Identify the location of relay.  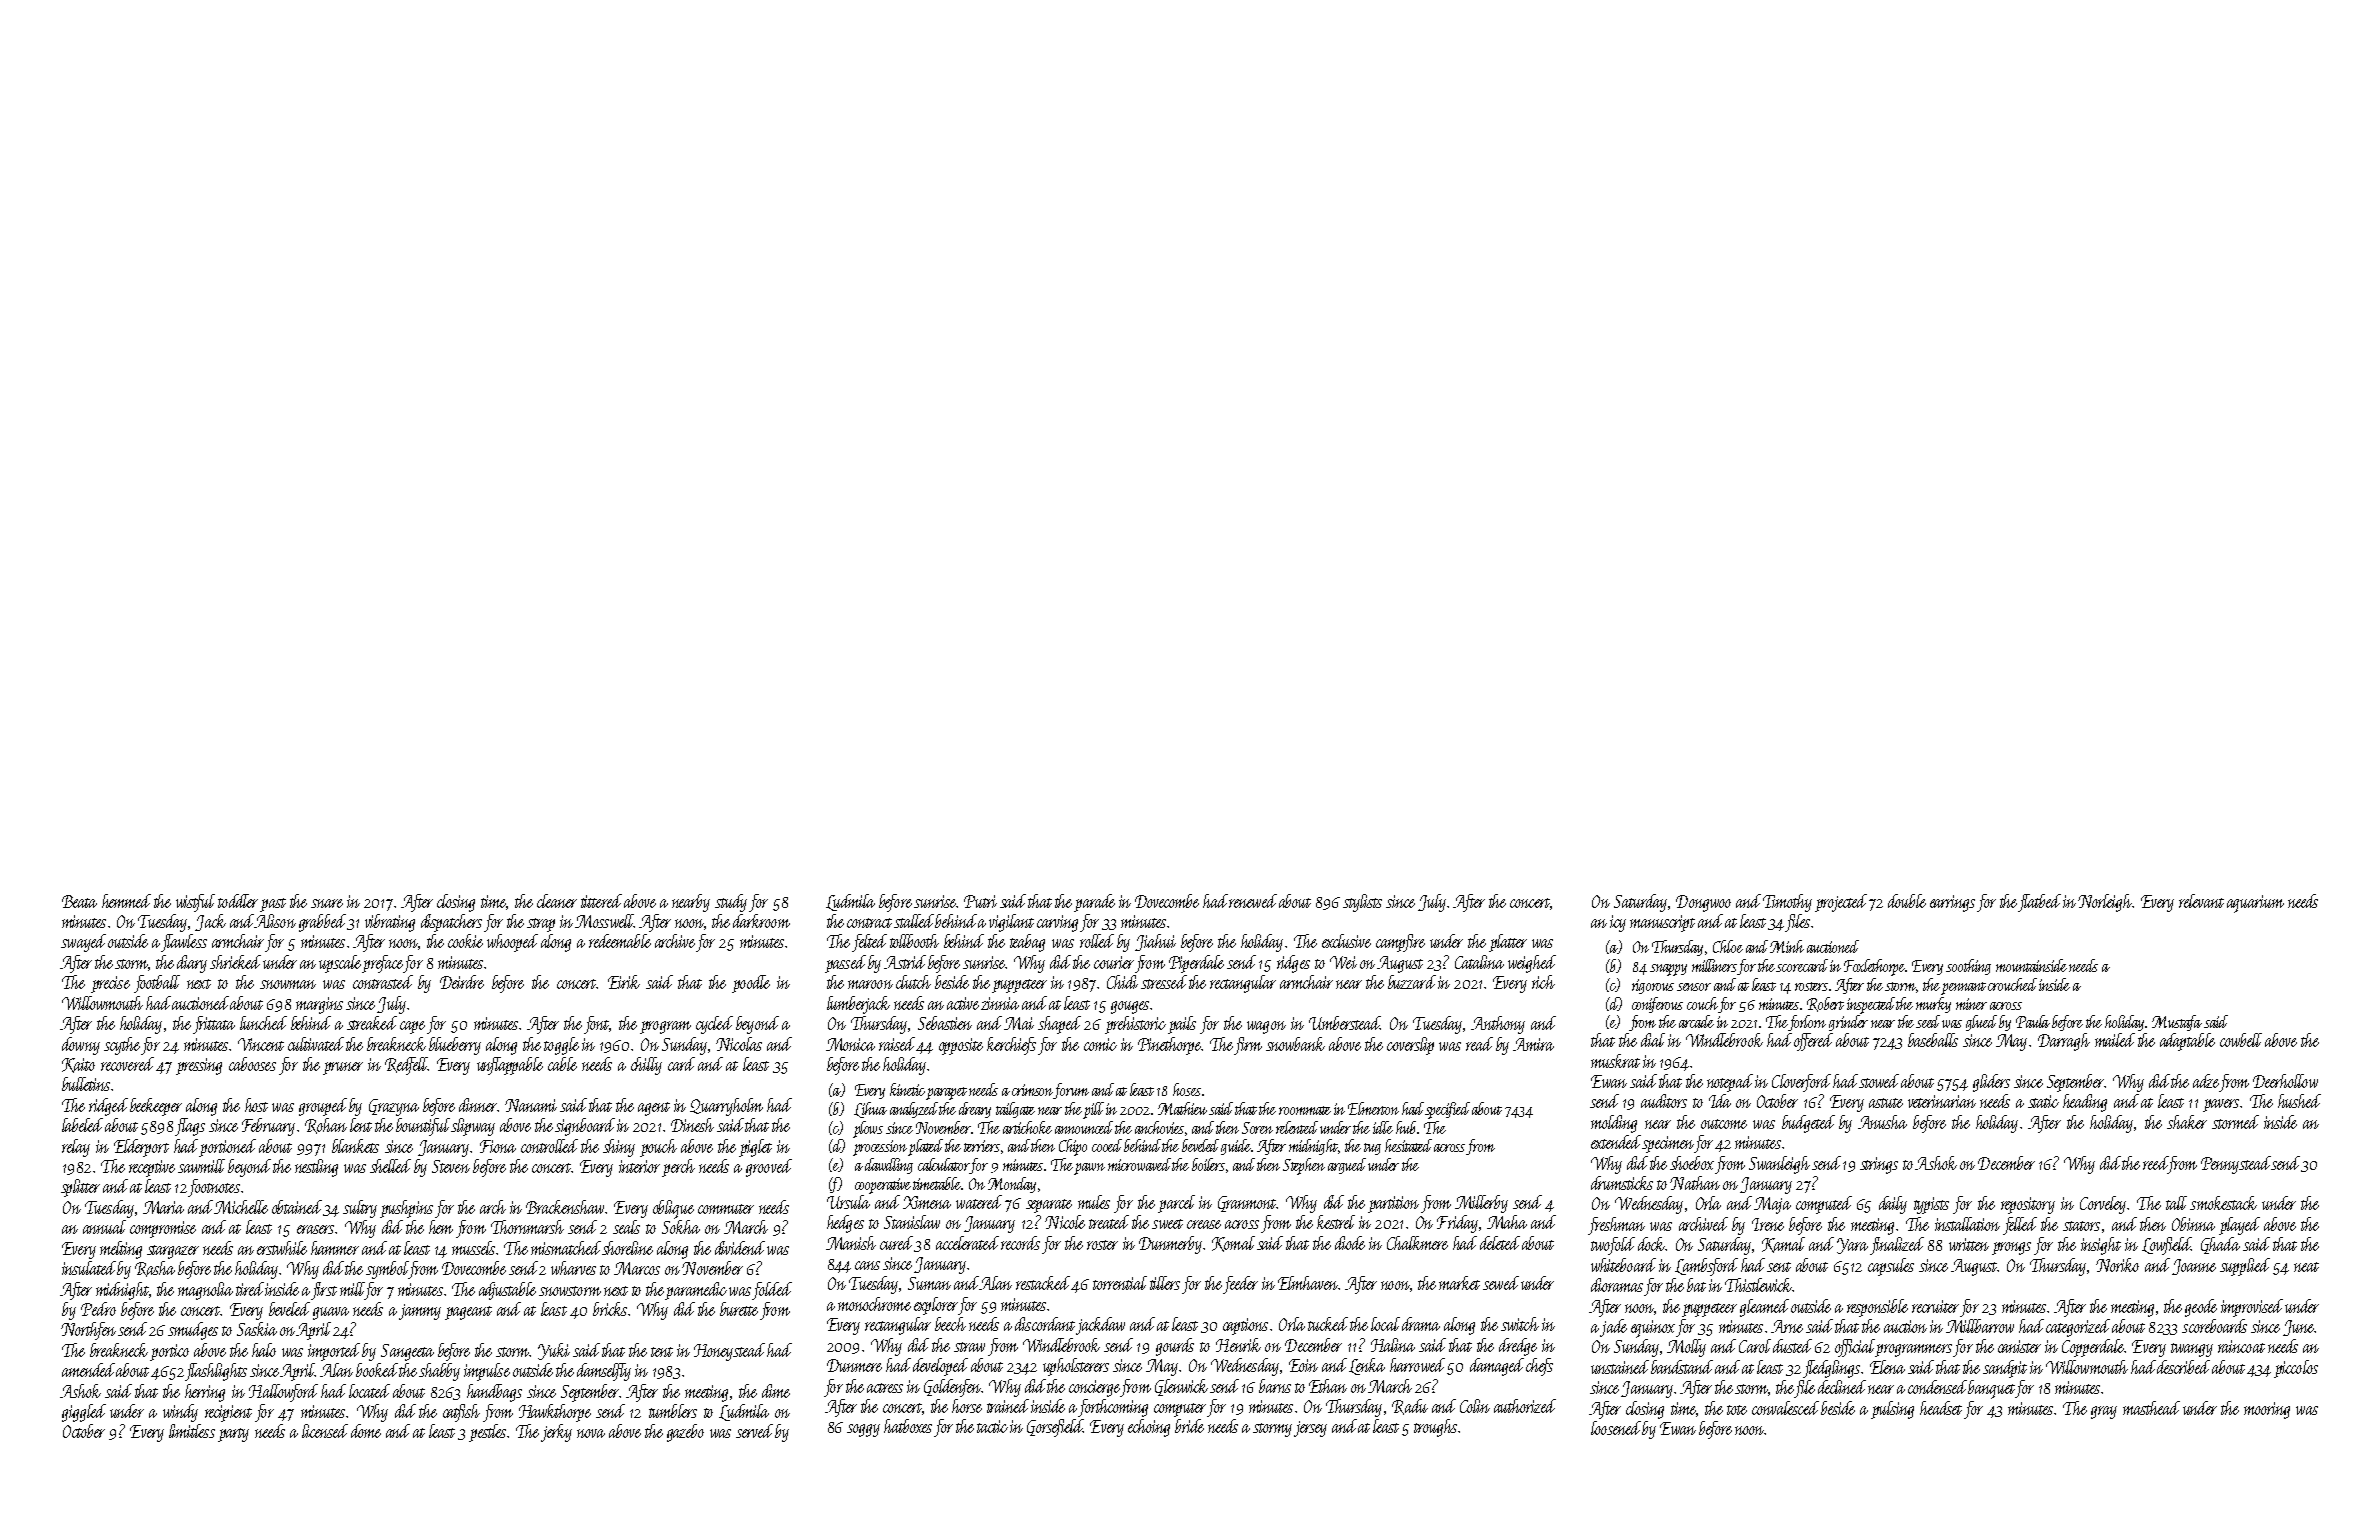
(76, 1148).
